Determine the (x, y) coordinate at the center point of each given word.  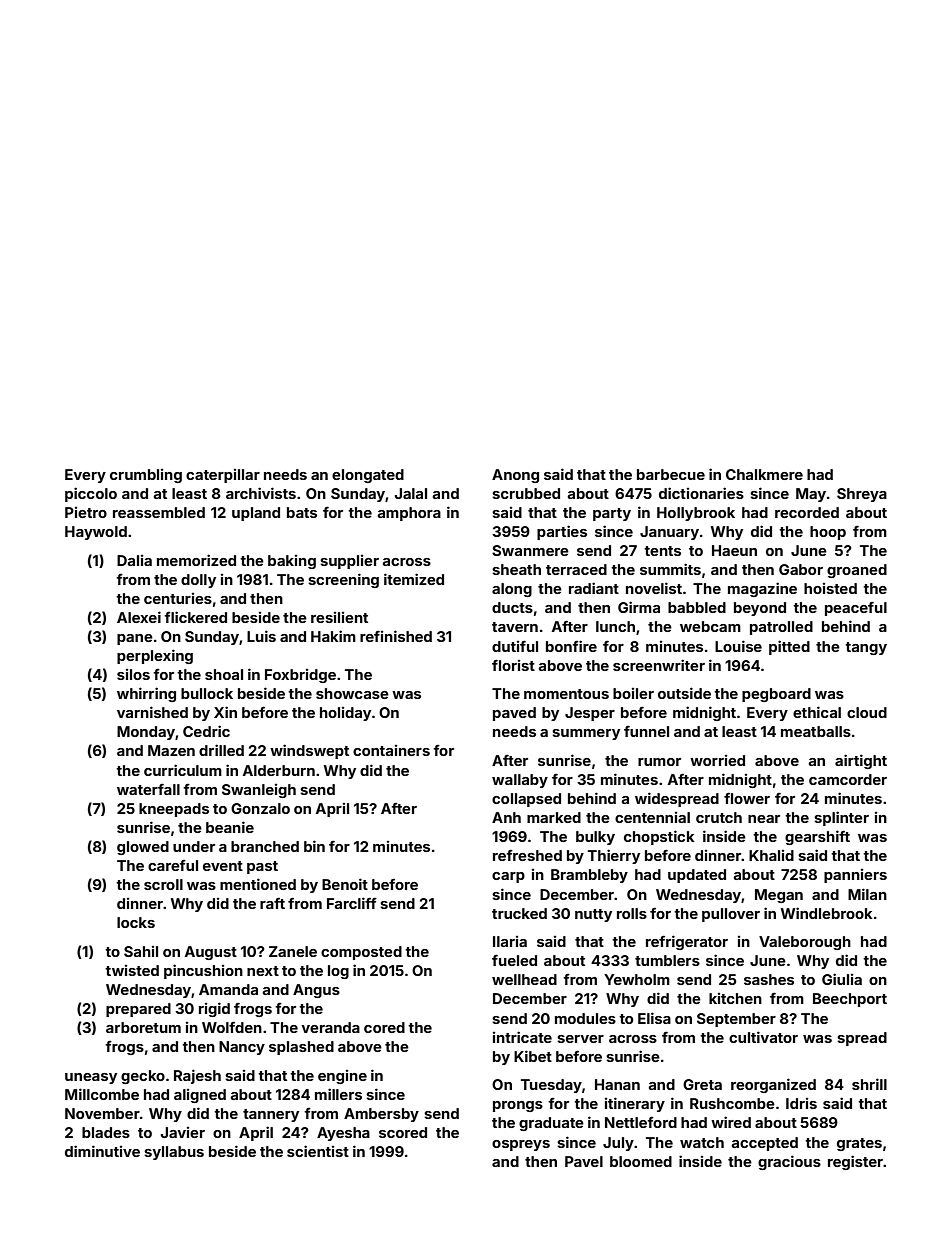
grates (859, 1144)
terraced (576, 569)
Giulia (842, 979)
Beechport (850, 1000)
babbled (697, 607)
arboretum (143, 1027)
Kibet (533, 1056)
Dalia (134, 560)
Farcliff (352, 903)
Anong (515, 476)
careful (173, 865)
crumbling (146, 476)
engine (342, 1077)
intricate (522, 1037)
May (811, 495)
